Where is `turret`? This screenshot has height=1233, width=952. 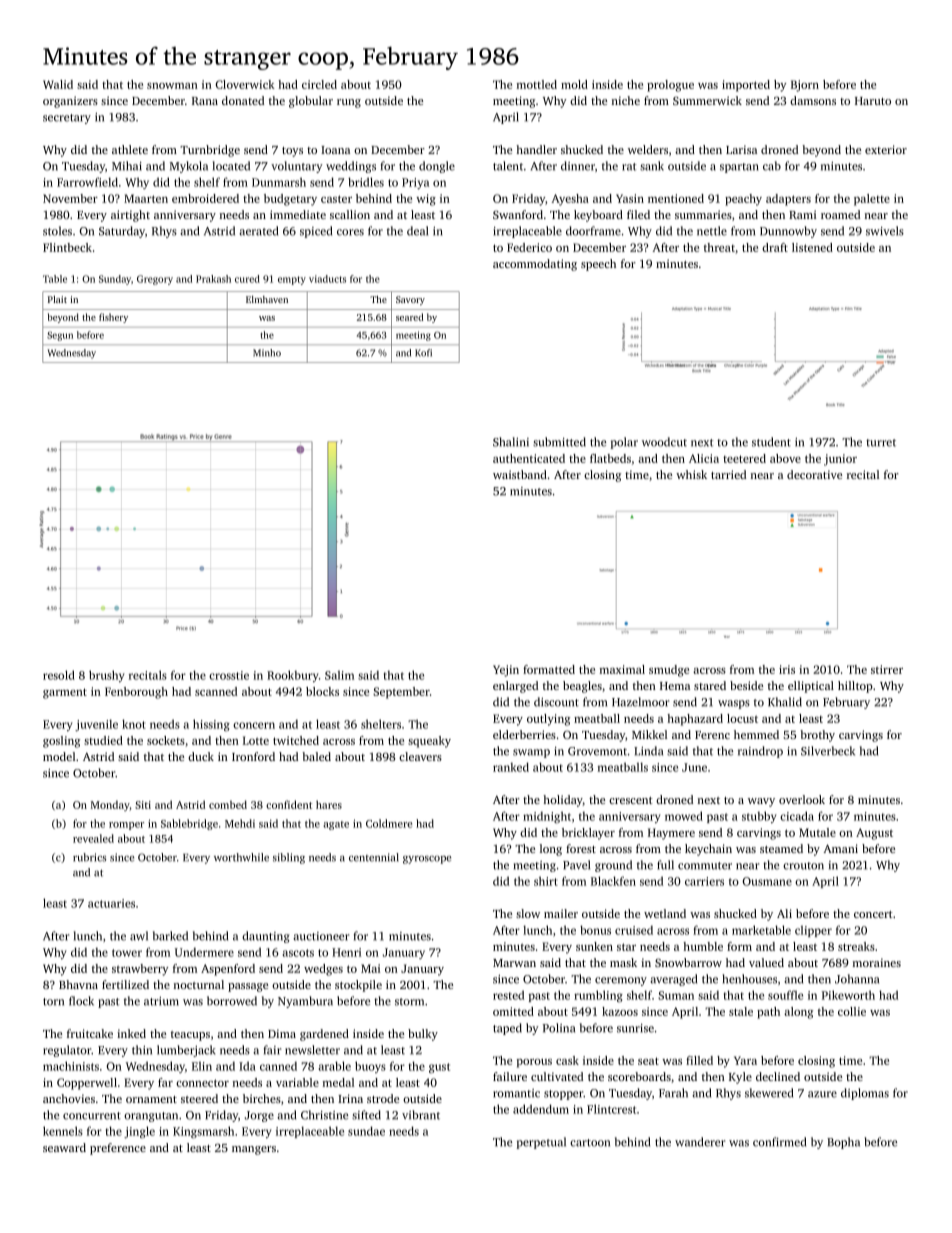
turret is located at coordinates (881, 443).
